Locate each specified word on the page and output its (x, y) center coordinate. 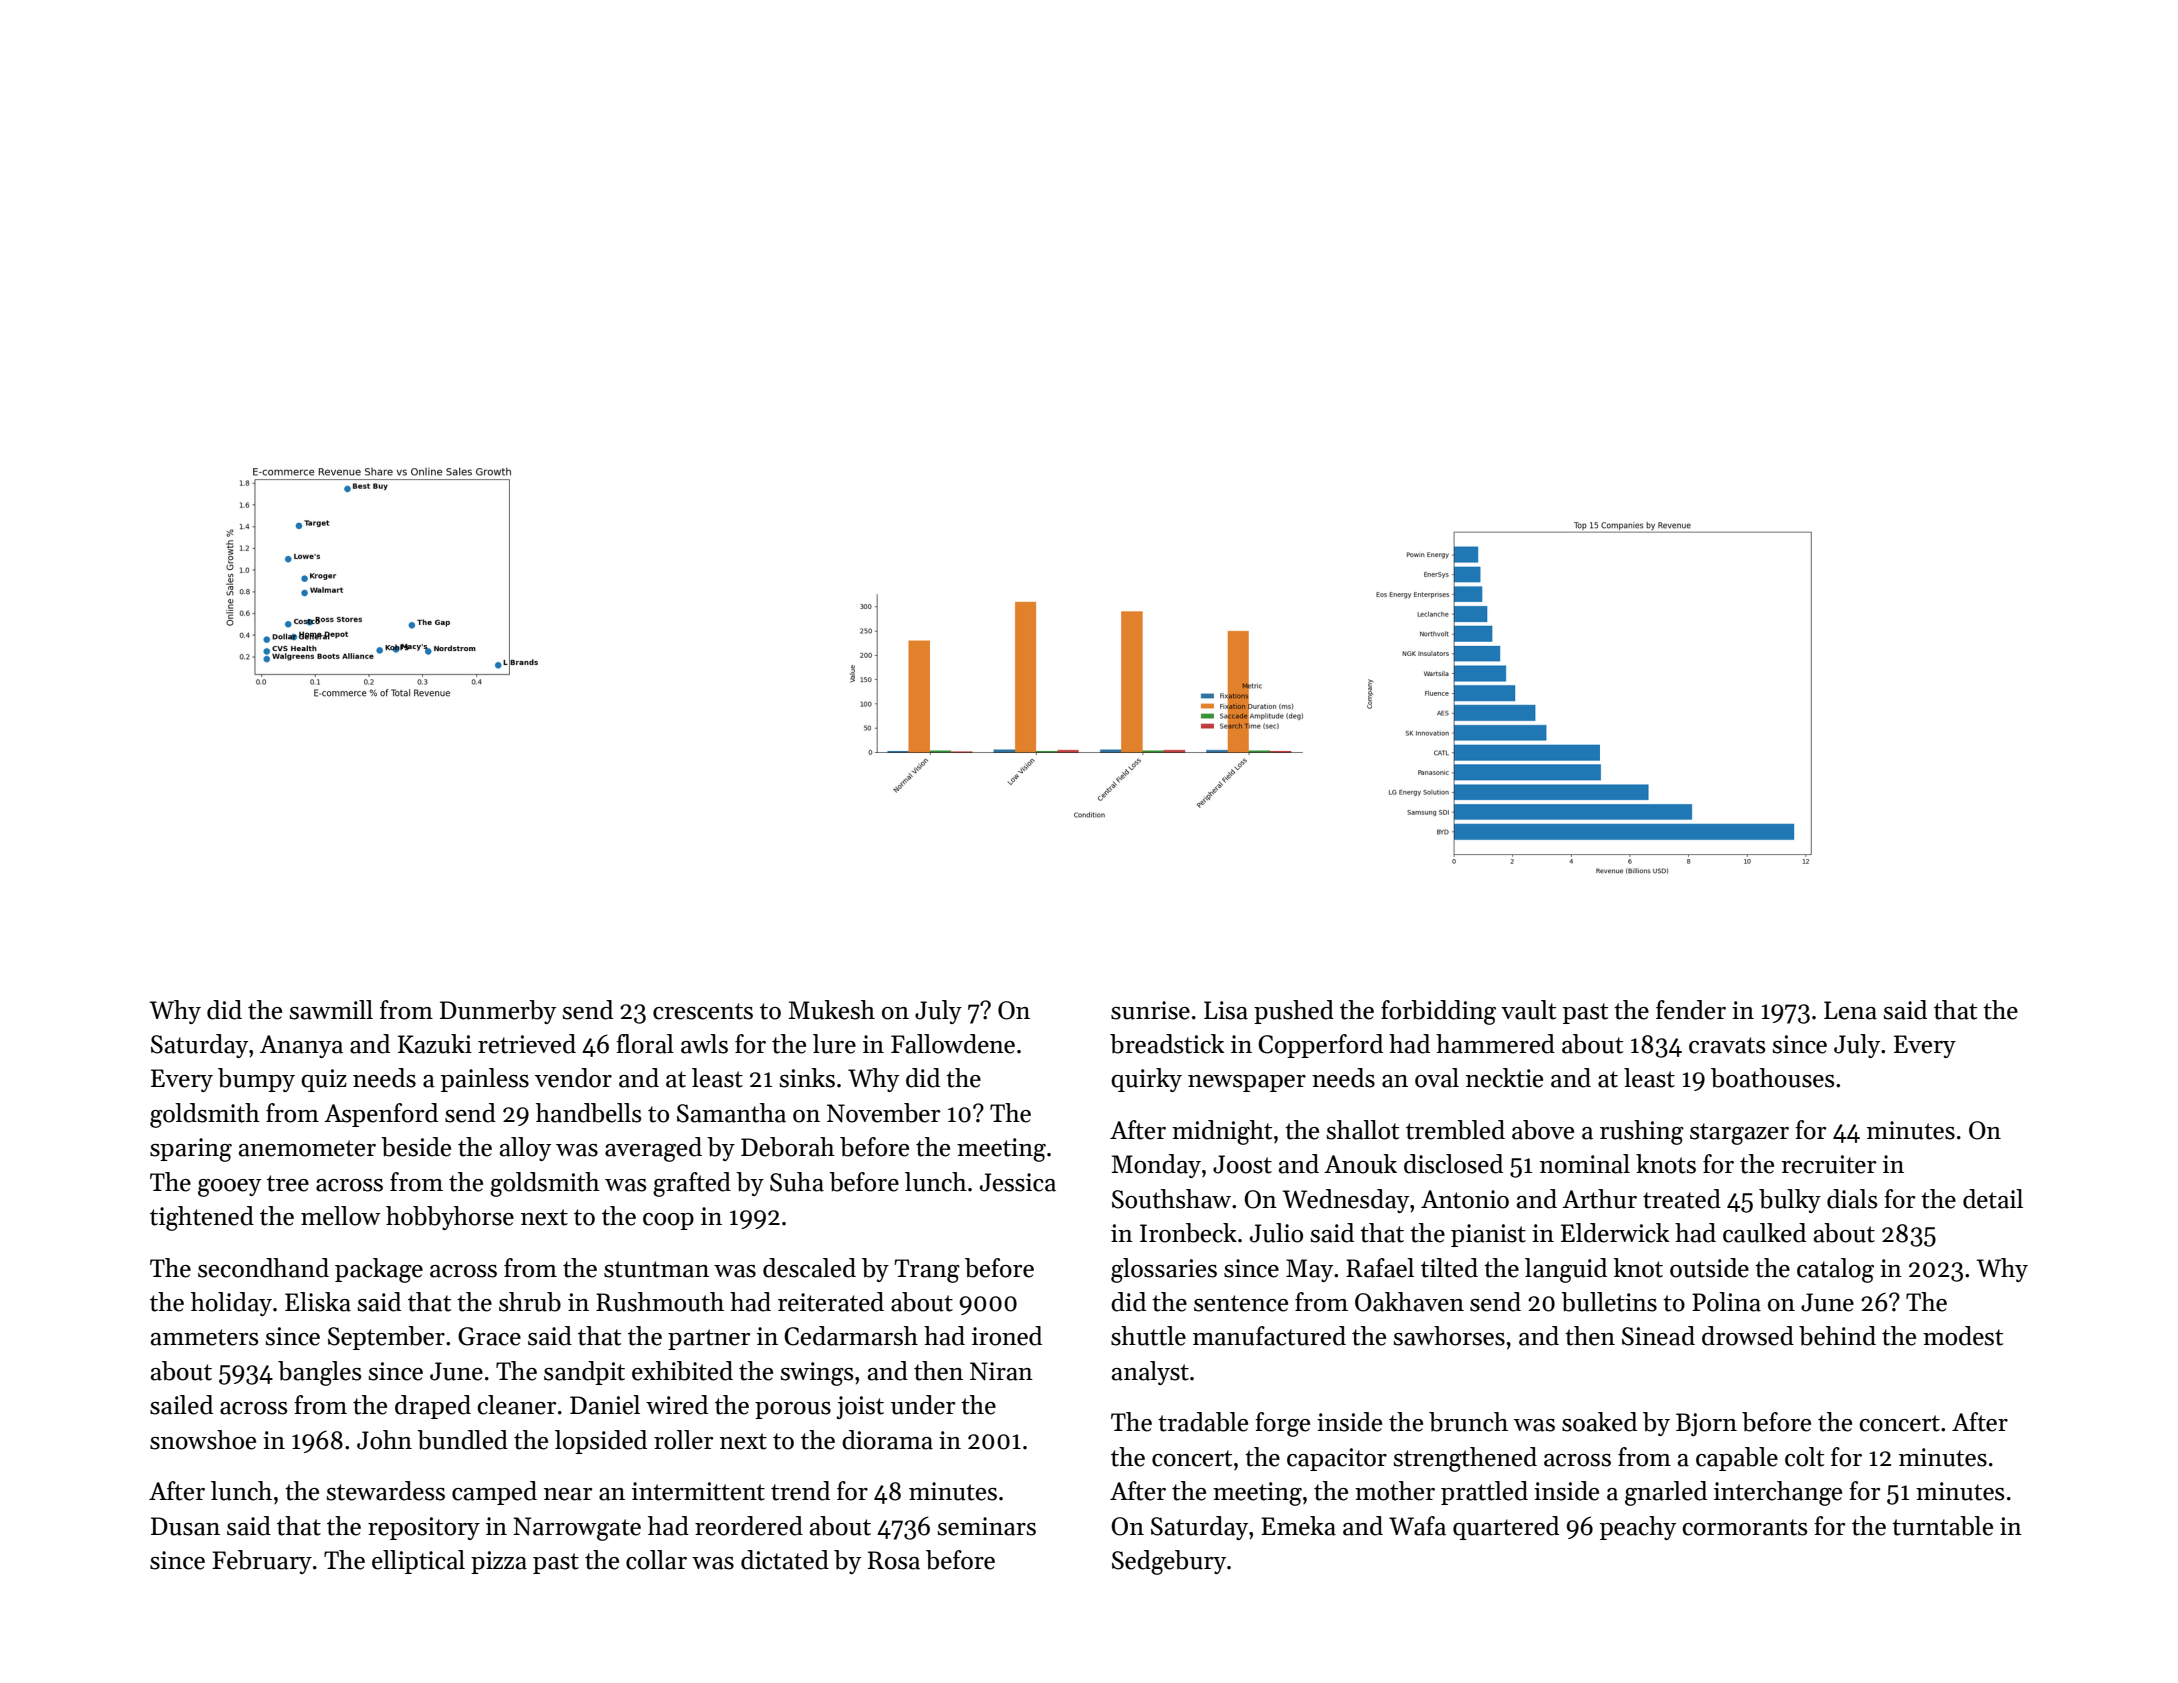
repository (424, 1528)
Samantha (731, 1113)
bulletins (1609, 1302)
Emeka (1298, 1526)
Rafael (1380, 1268)
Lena (1850, 1010)
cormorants (1745, 1527)
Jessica (1018, 1182)
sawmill (331, 1010)
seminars (986, 1526)
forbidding (1438, 1012)
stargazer (1739, 1134)
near (568, 1494)
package (379, 1270)
